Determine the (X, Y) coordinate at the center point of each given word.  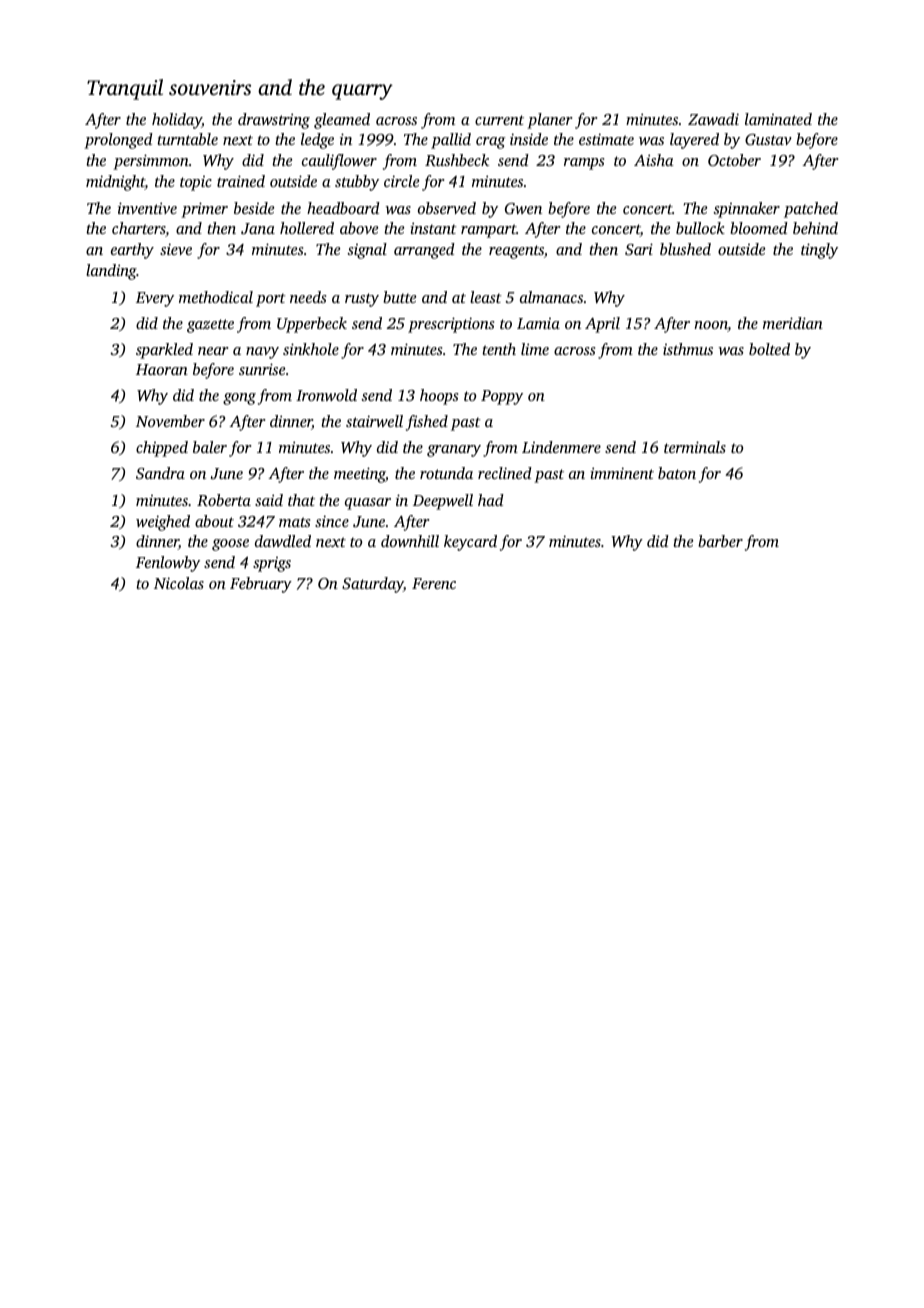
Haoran (162, 369)
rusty (362, 300)
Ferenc (434, 583)
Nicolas (179, 583)
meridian (793, 323)
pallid (451, 141)
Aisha (654, 160)
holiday (177, 121)
